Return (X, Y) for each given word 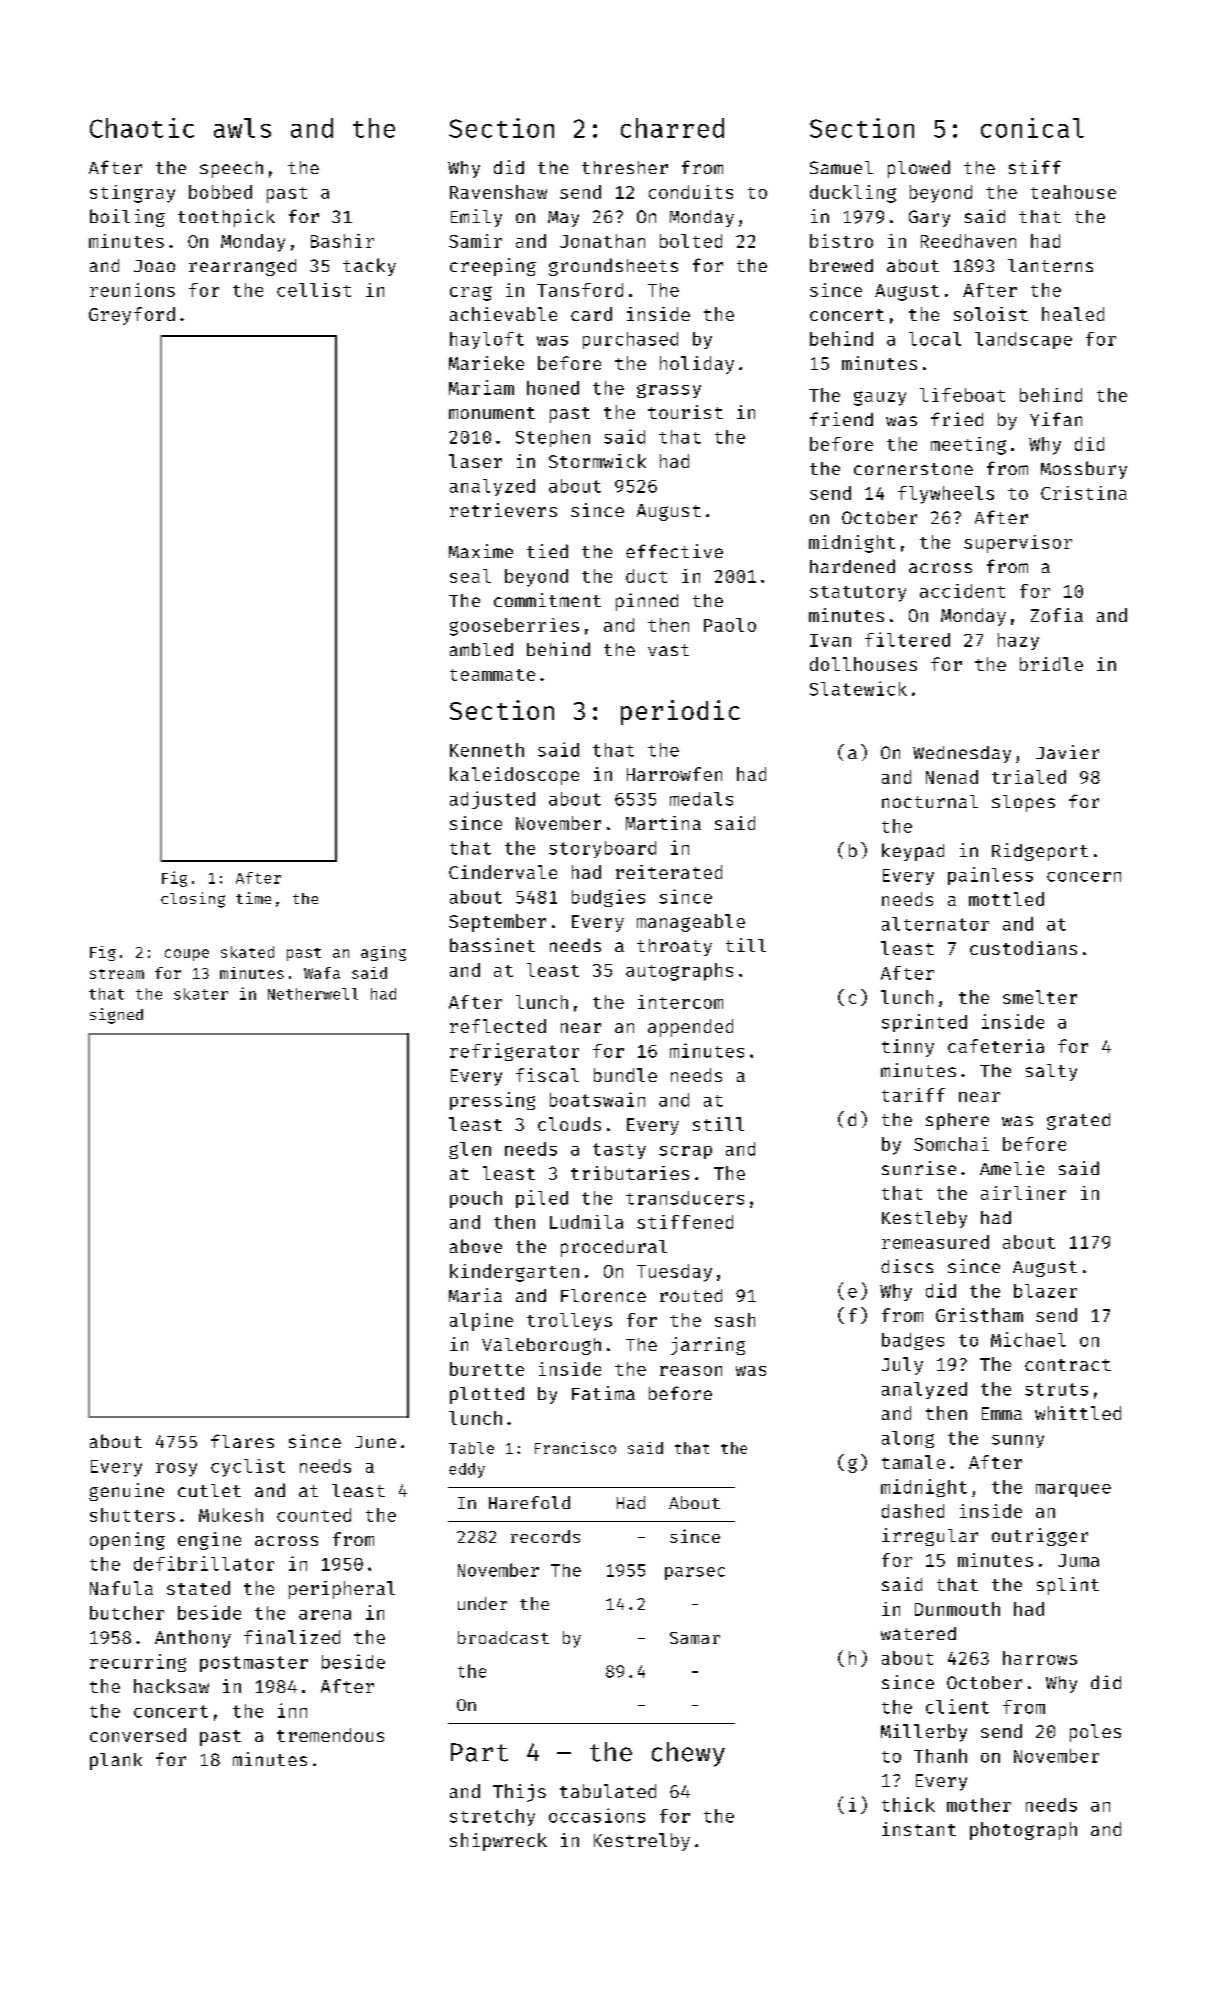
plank (116, 1761)
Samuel (841, 167)
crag (471, 293)
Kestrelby (642, 1842)
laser (475, 461)
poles (1095, 1733)
